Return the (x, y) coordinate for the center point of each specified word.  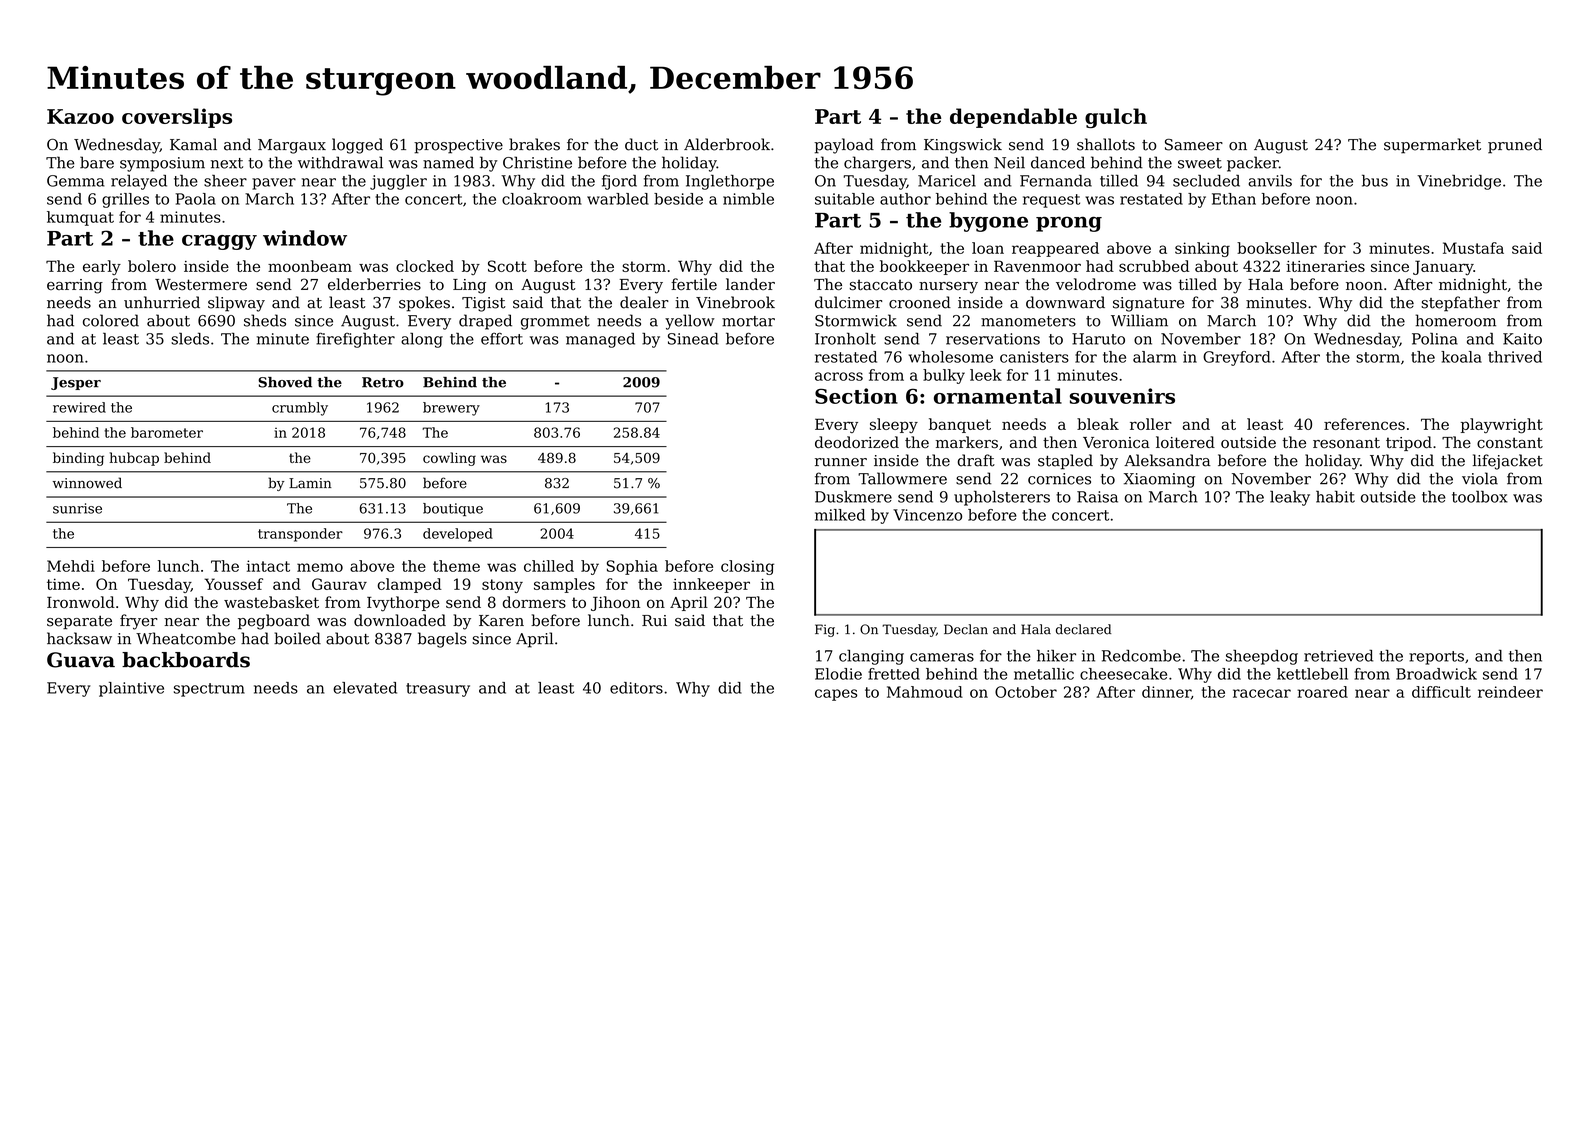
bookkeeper (924, 267)
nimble (748, 199)
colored (111, 320)
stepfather (1460, 304)
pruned (1515, 146)
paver (274, 184)
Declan (966, 629)
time (63, 584)
